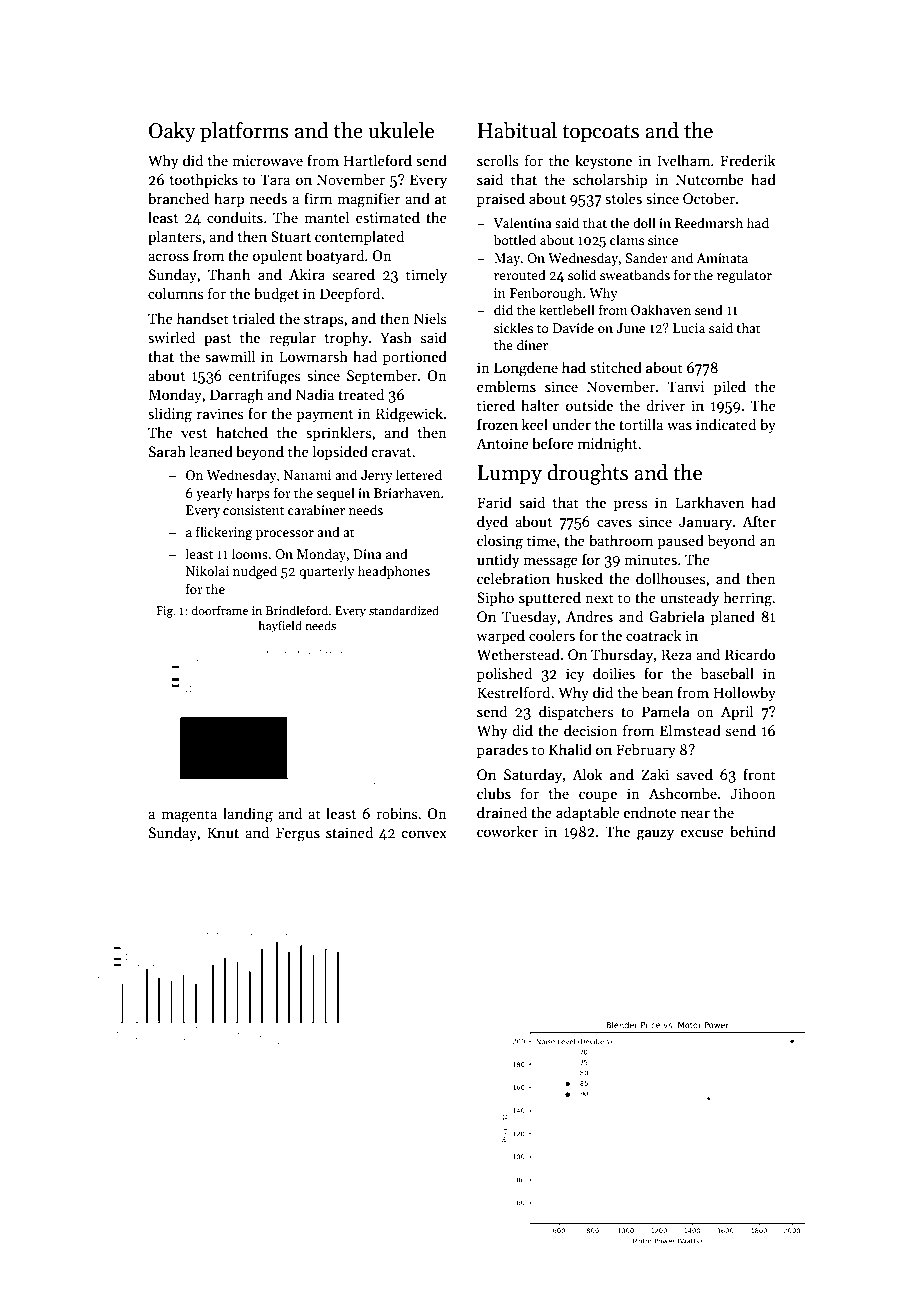 This screenshot has width=924, height=1314. What do you see at coordinates (710, 179) in the screenshot?
I see `Nutcombe` at bounding box center [710, 179].
